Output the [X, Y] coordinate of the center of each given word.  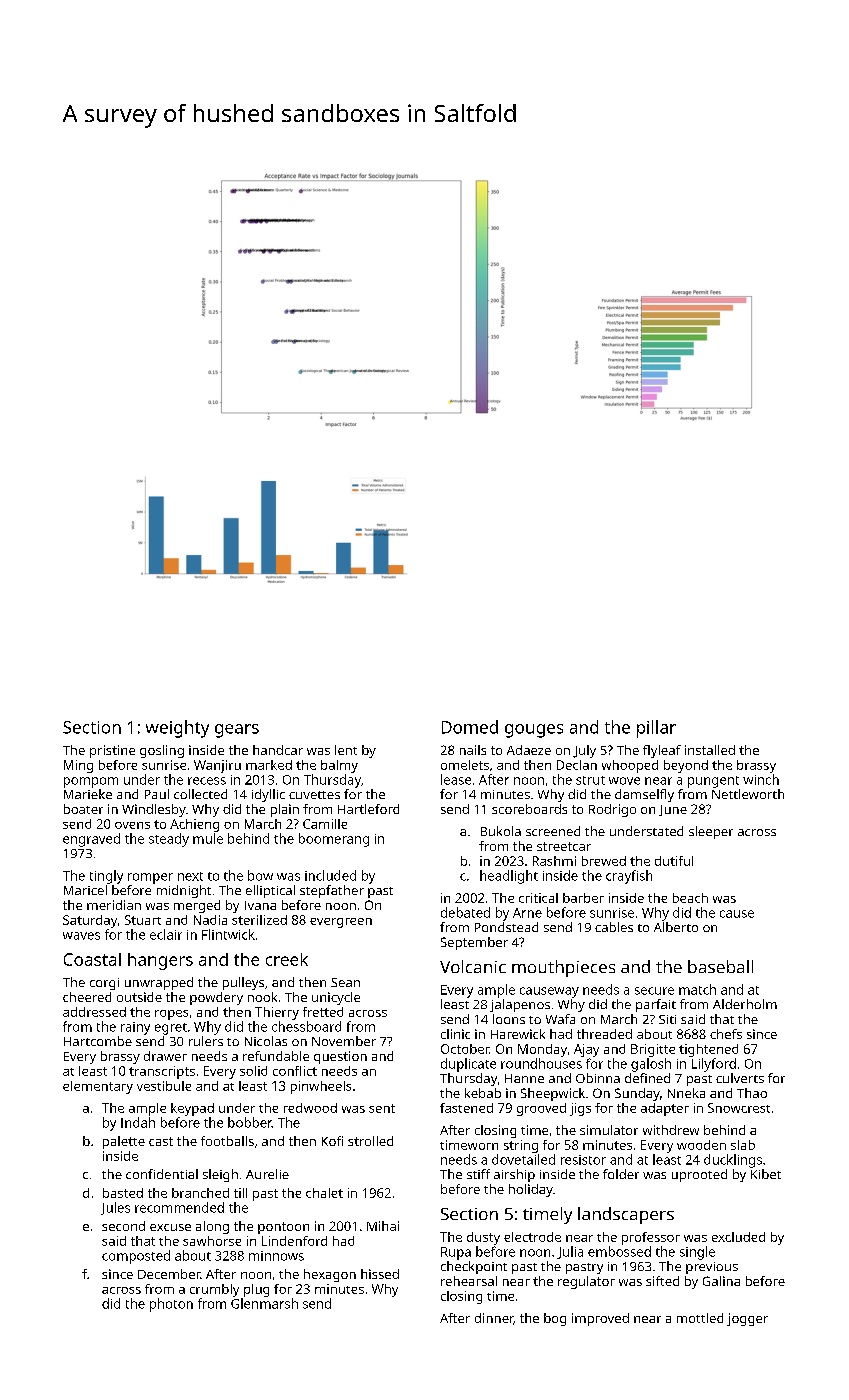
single [697, 1253]
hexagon [330, 1275]
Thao [752, 1093]
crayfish [629, 877]
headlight [509, 877]
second [123, 1226]
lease [456, 779]
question [340, 1057]
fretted [323, 1012]
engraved [91, 840]
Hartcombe [98, 1041]
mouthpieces [563, 968]
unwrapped [159, 983]
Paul [157, 794]
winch [761, 779]
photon [171, 1305]
